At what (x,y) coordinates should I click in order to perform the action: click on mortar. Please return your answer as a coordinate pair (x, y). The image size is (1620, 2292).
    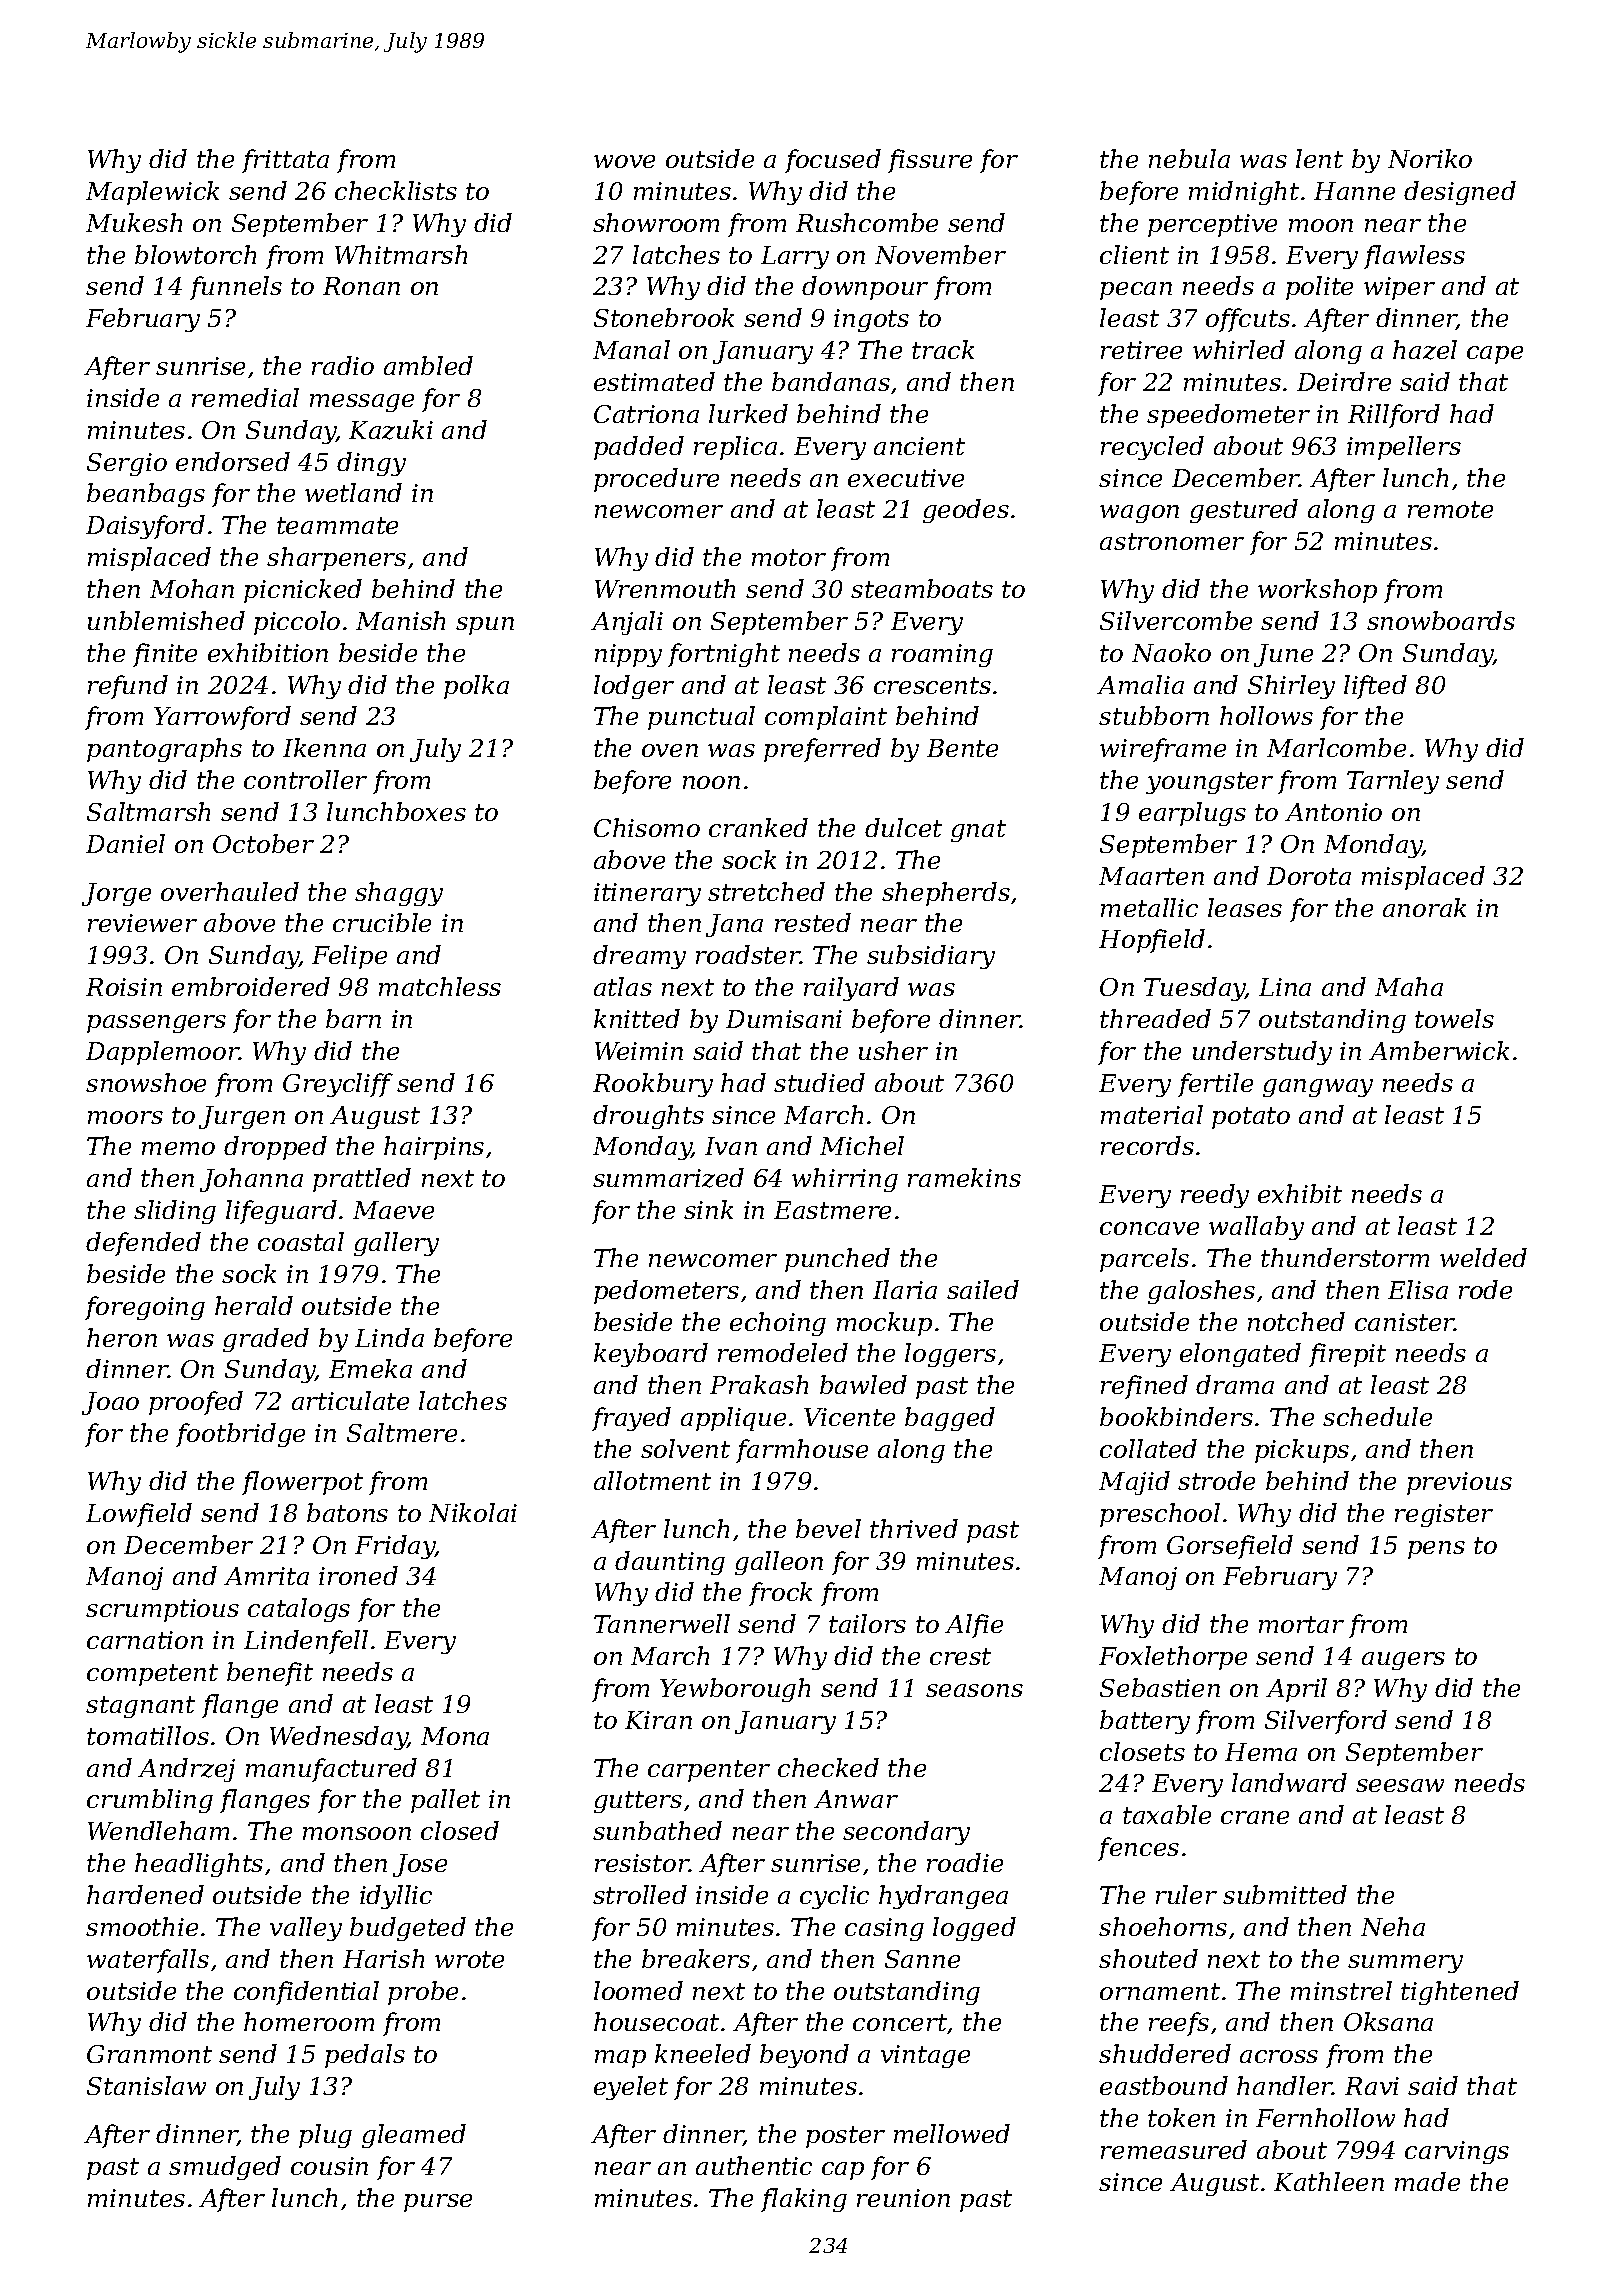
    Looking at the image, I should click on (1301, 1624).
